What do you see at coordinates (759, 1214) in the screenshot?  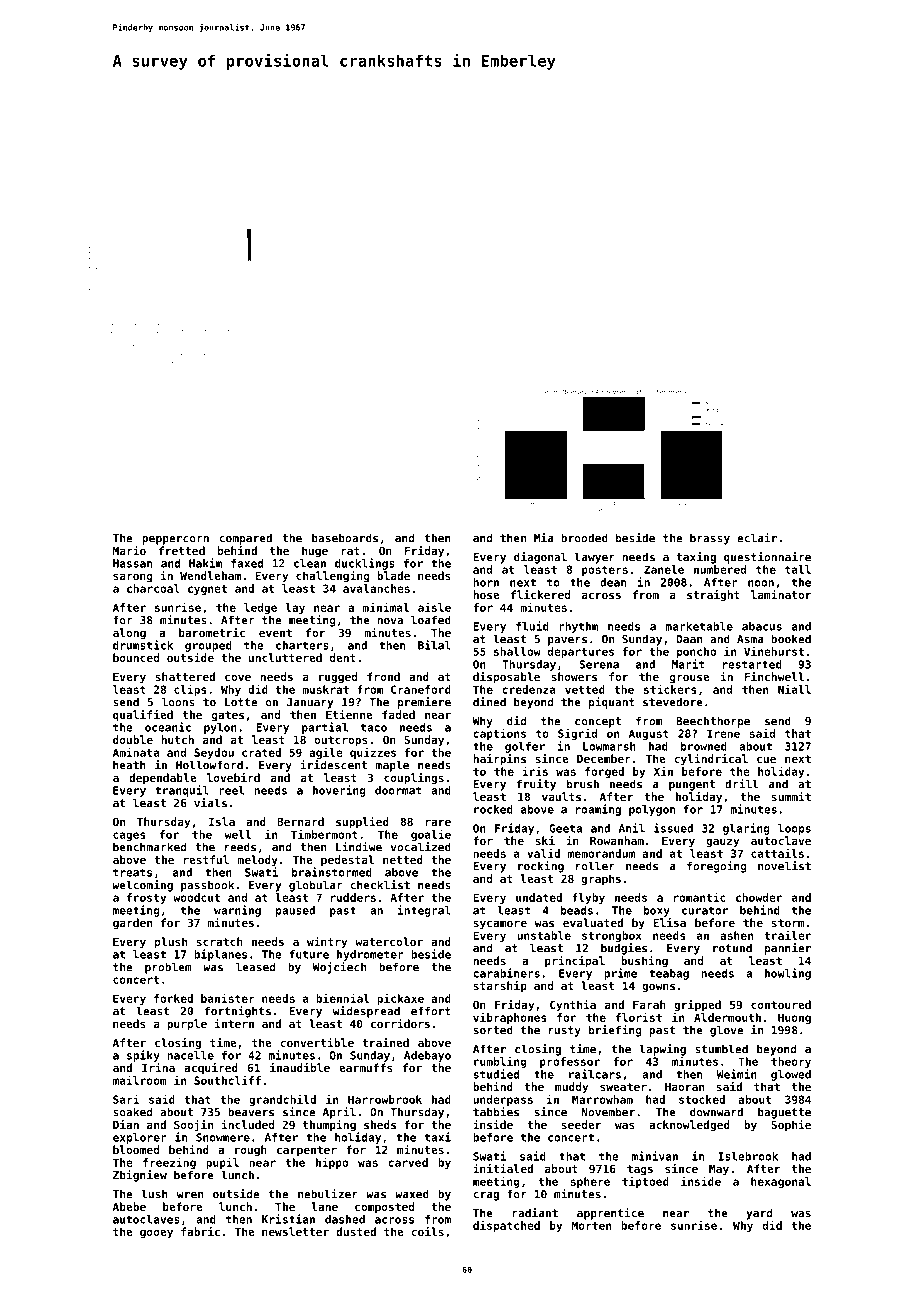 I see `yard` at bounding box center [759, 1214].
